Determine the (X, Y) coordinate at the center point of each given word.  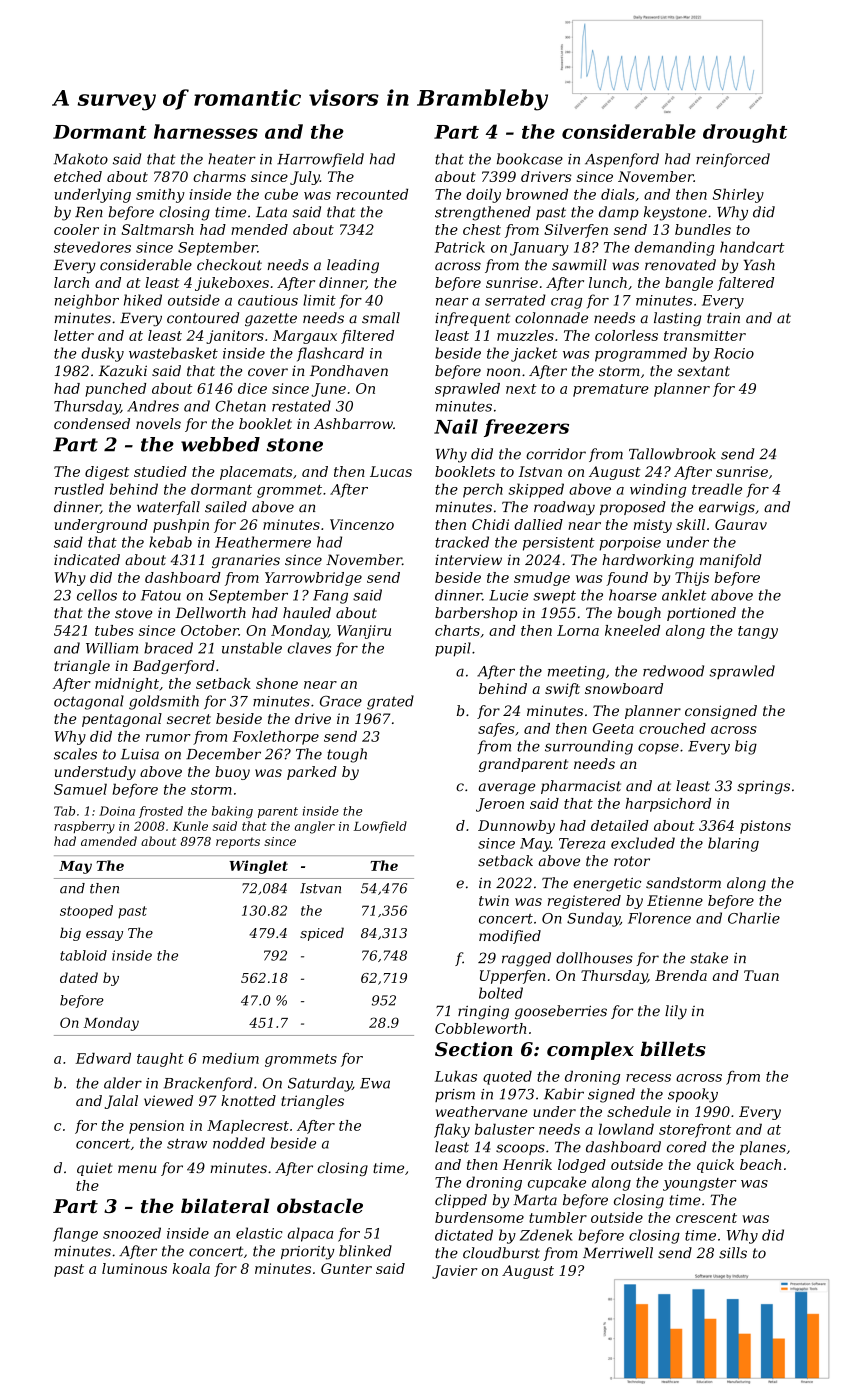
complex (590, 1050)
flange (75, 1234)
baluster (504, 1129)
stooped (86, 912)
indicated (87, 560)
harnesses (206, 131)
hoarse (633, 595)
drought (745, 133)
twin (494, 900)
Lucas (391, 471)
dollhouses (594, 958)
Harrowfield (320, 160)
